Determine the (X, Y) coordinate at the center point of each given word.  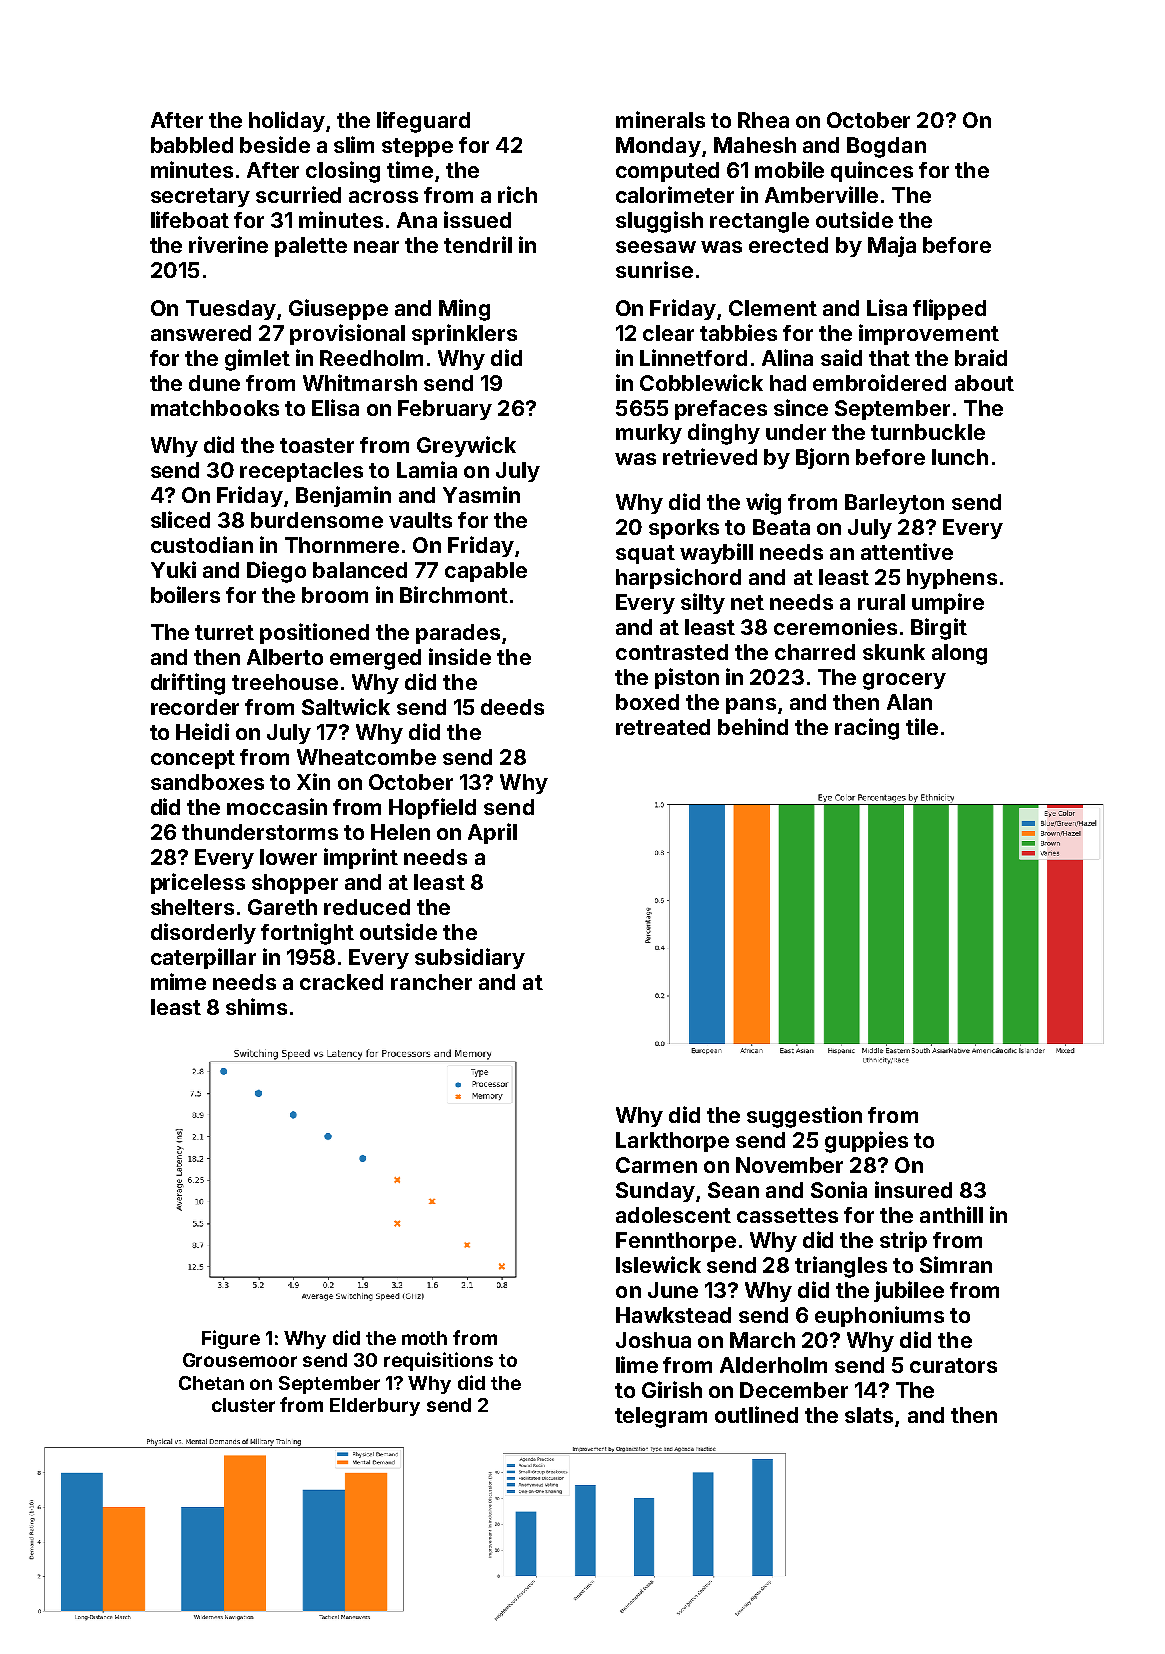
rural (881, 602)
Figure (231, 1339)
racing (867, 729)
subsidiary (470, 958)
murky (649, 434)
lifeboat (190, 219)
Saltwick (346, 706)
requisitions (438, 1361)
